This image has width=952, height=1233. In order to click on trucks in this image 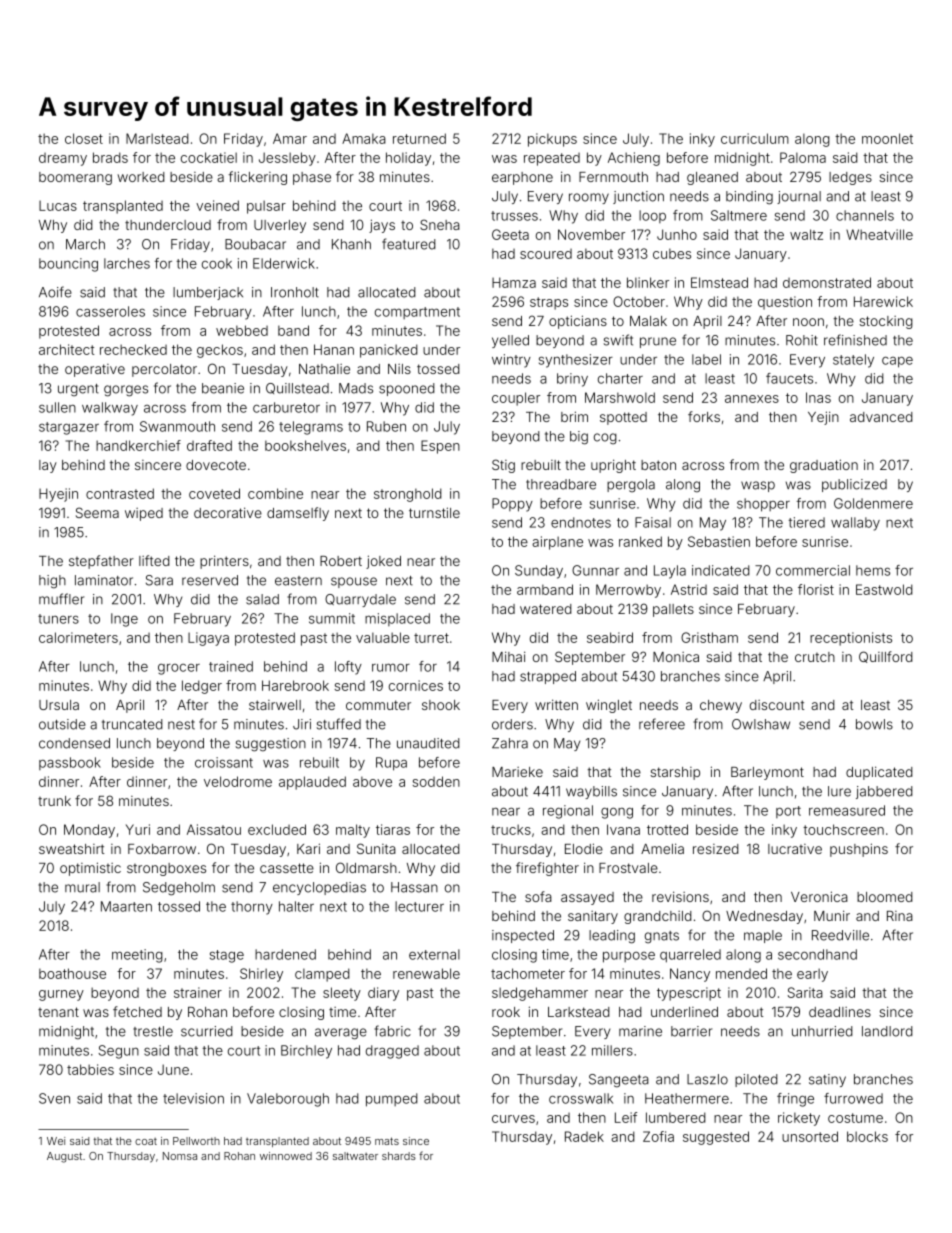, I will do `click(511, 829)`.
